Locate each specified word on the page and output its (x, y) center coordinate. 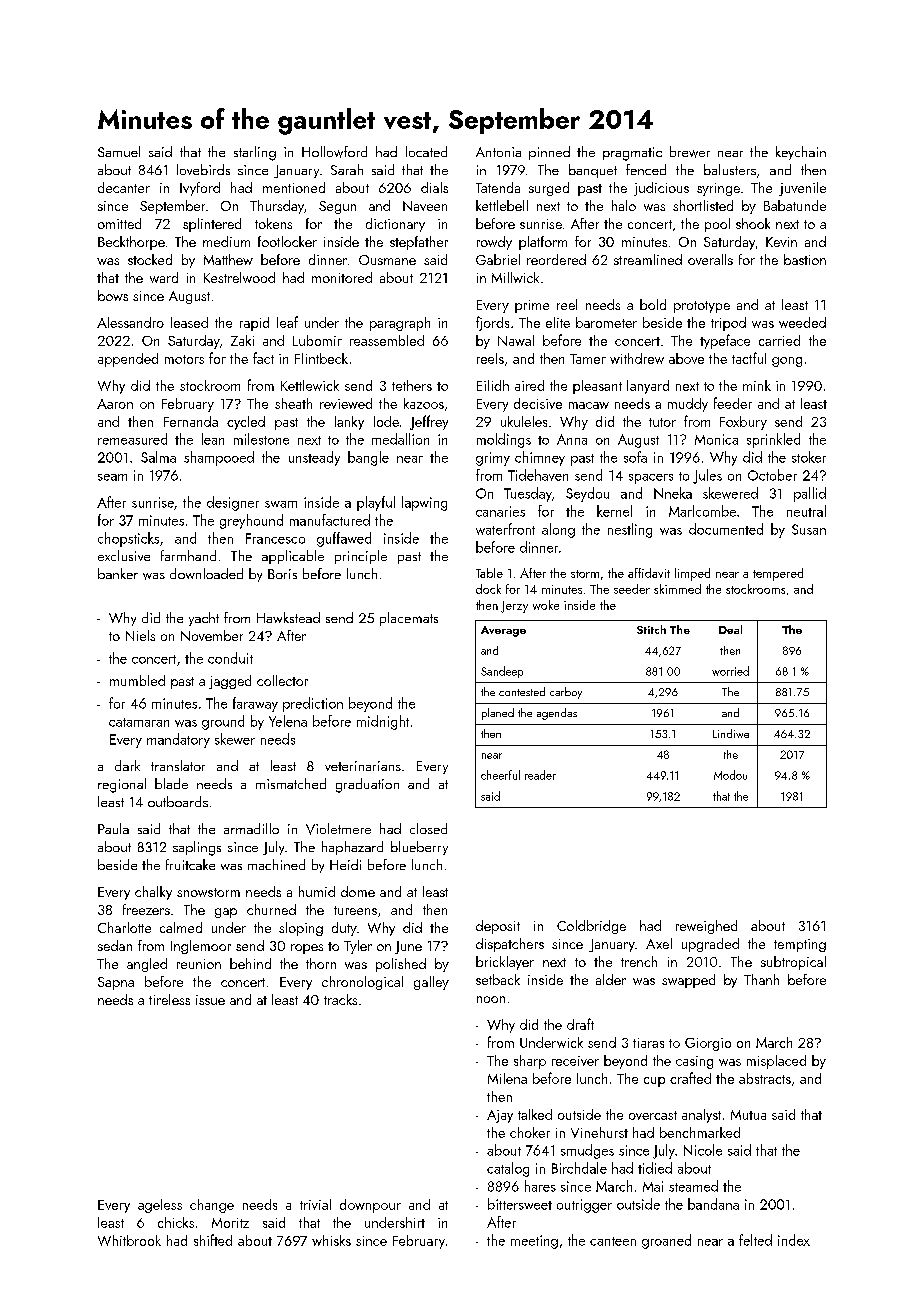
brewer (690, 152)
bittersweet (520, 1204)
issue (210, 1000)
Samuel (119, 151)
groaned (666, 1241)
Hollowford (334, 152)
